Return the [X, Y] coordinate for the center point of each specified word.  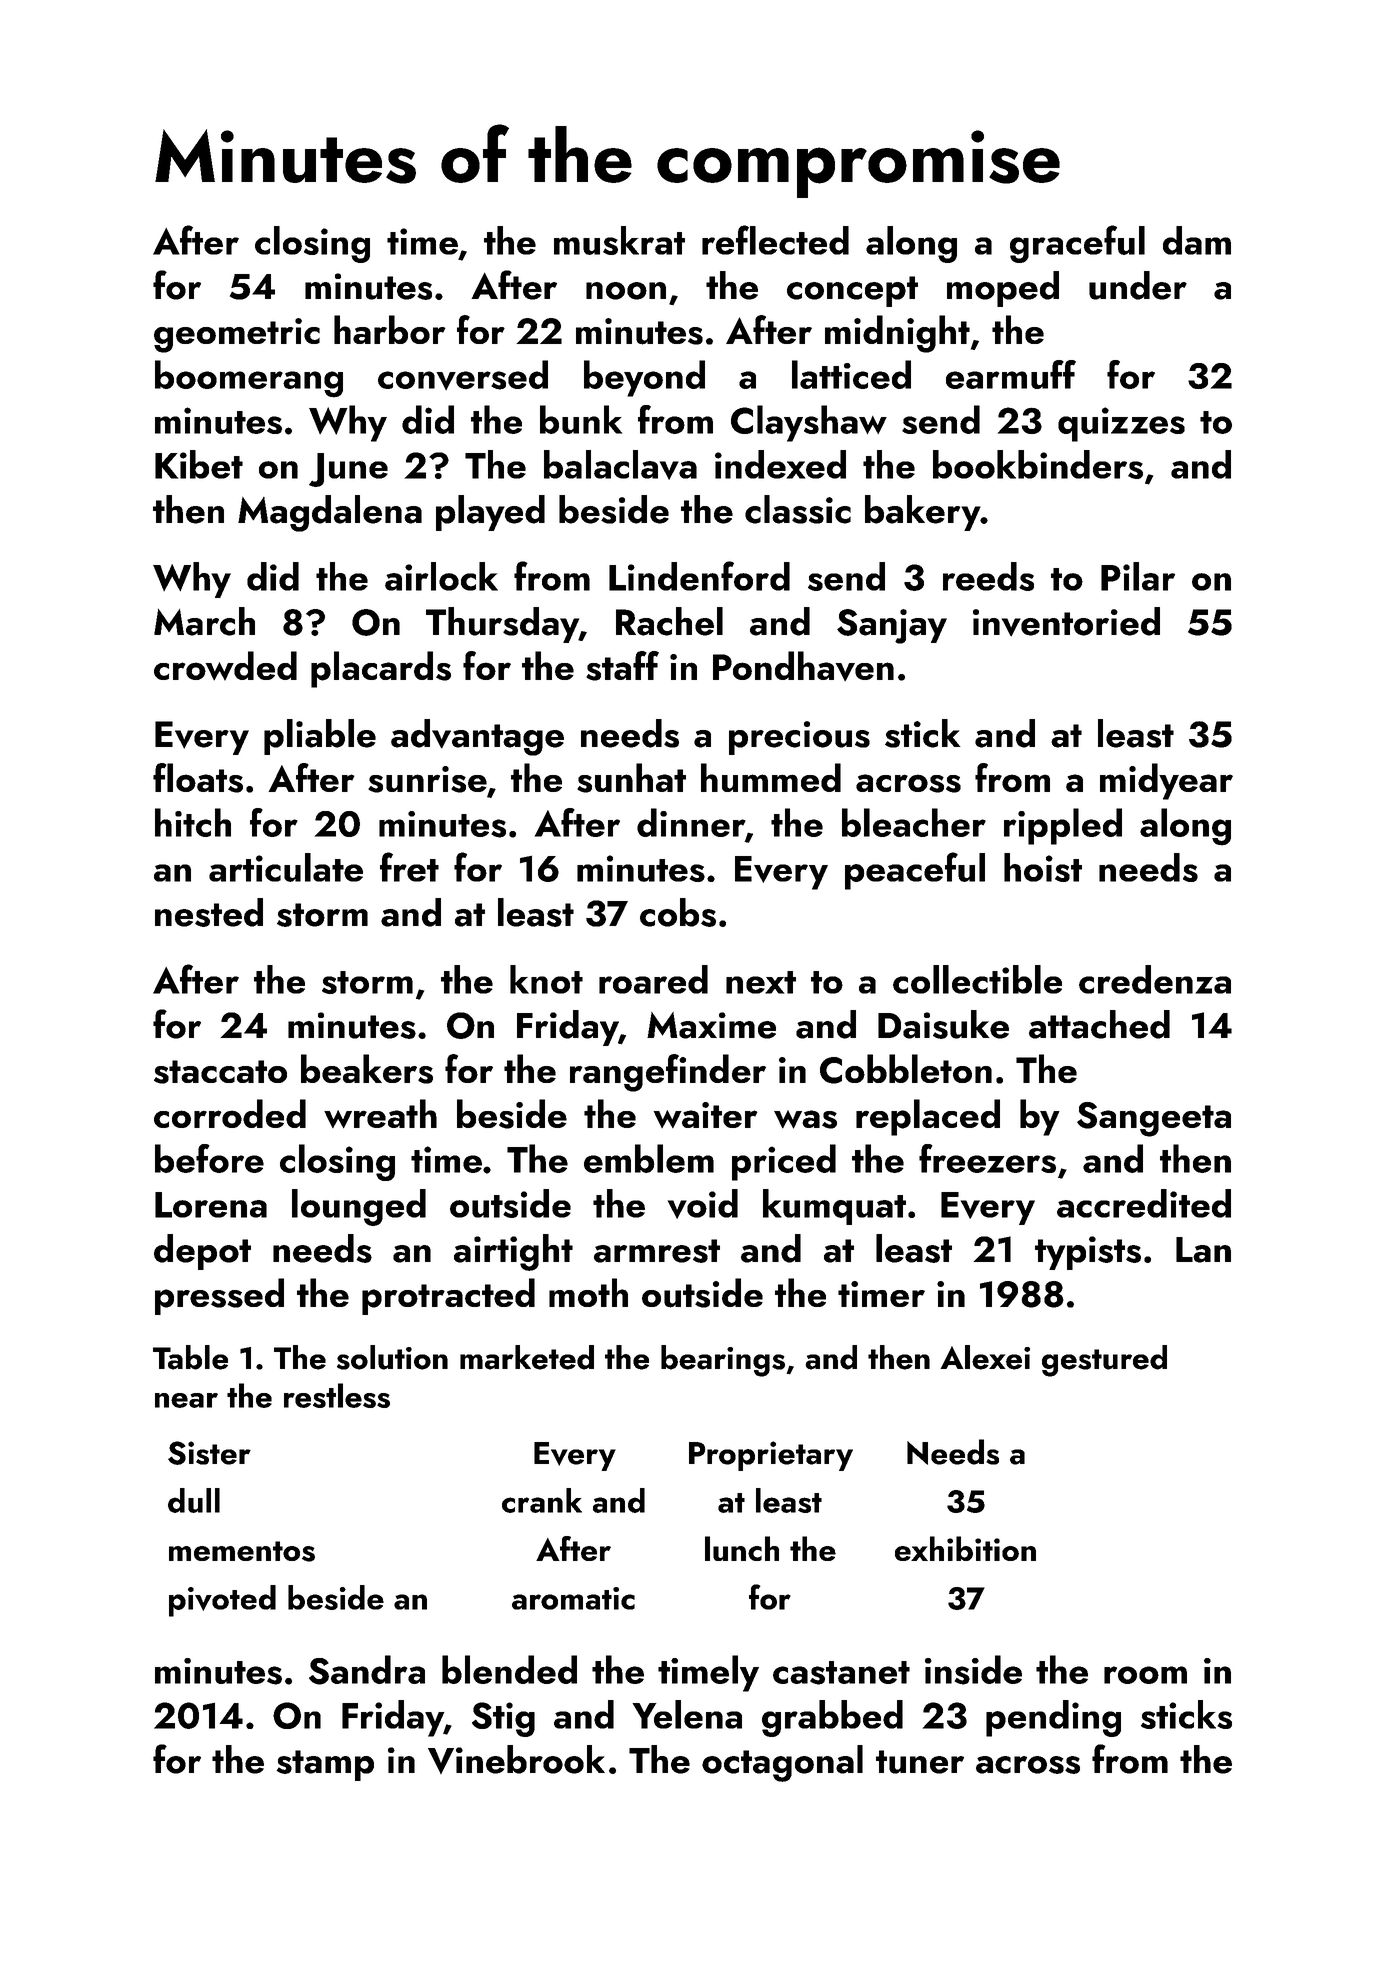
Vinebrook [516, 1759]
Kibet [199, 464]
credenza [1155, 979]
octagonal [782, 1763]
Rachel [669, 621]
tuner [920, 1762]
